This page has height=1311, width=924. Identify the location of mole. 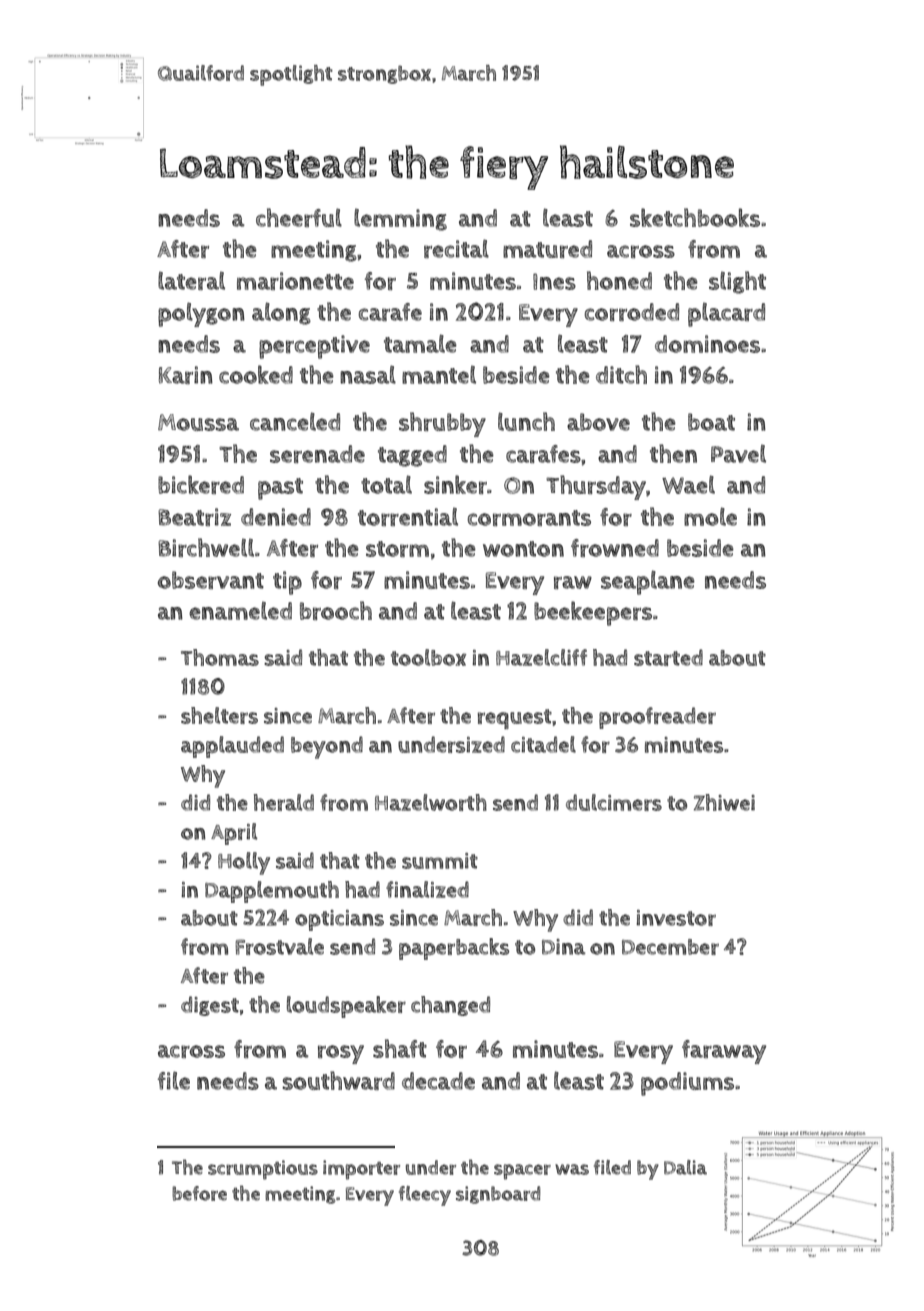
(710, 516).
